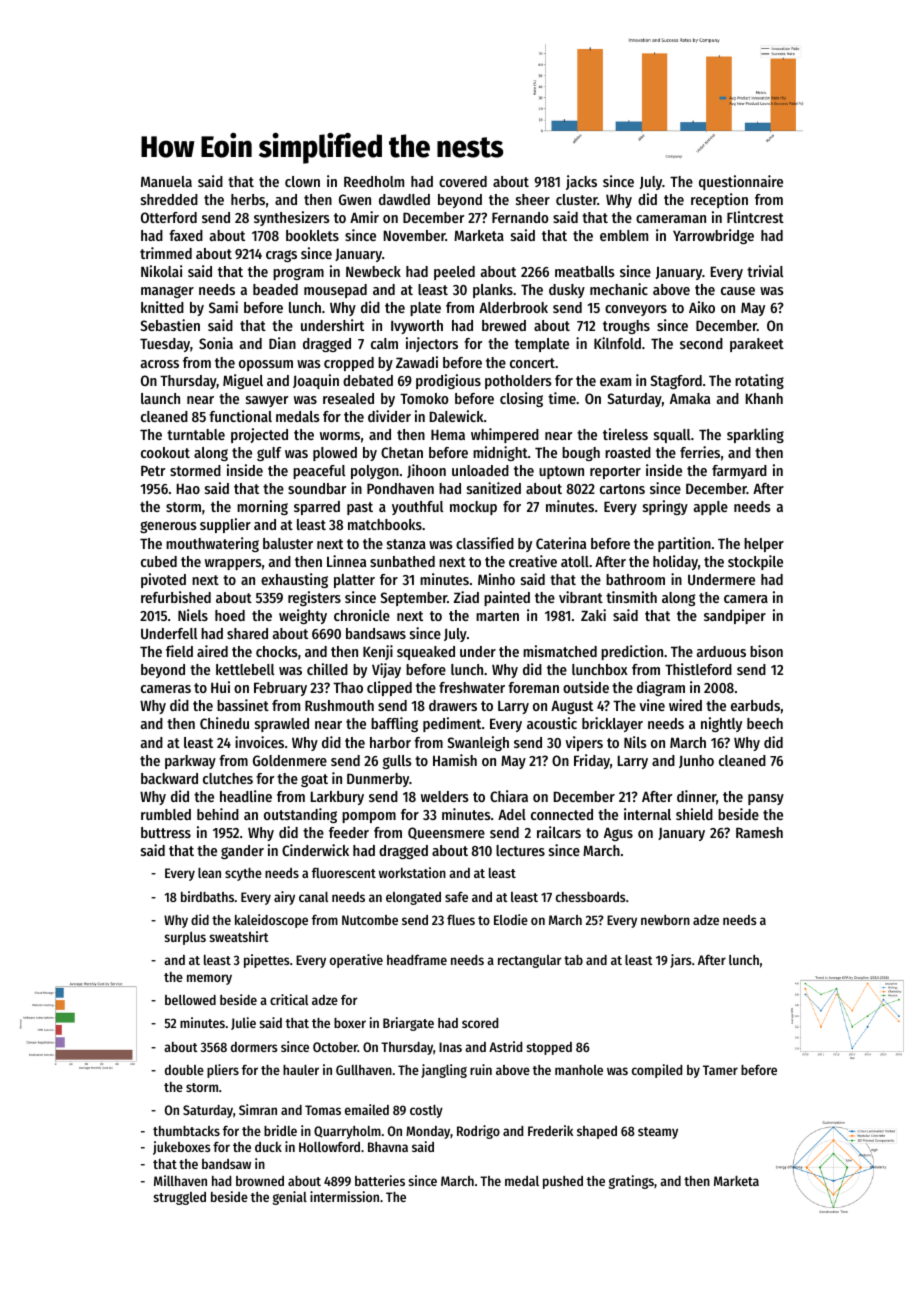 The image size is (924, 1314). Describe the element at coordinates (259, 435) in the image. I see `projected` at that location.
